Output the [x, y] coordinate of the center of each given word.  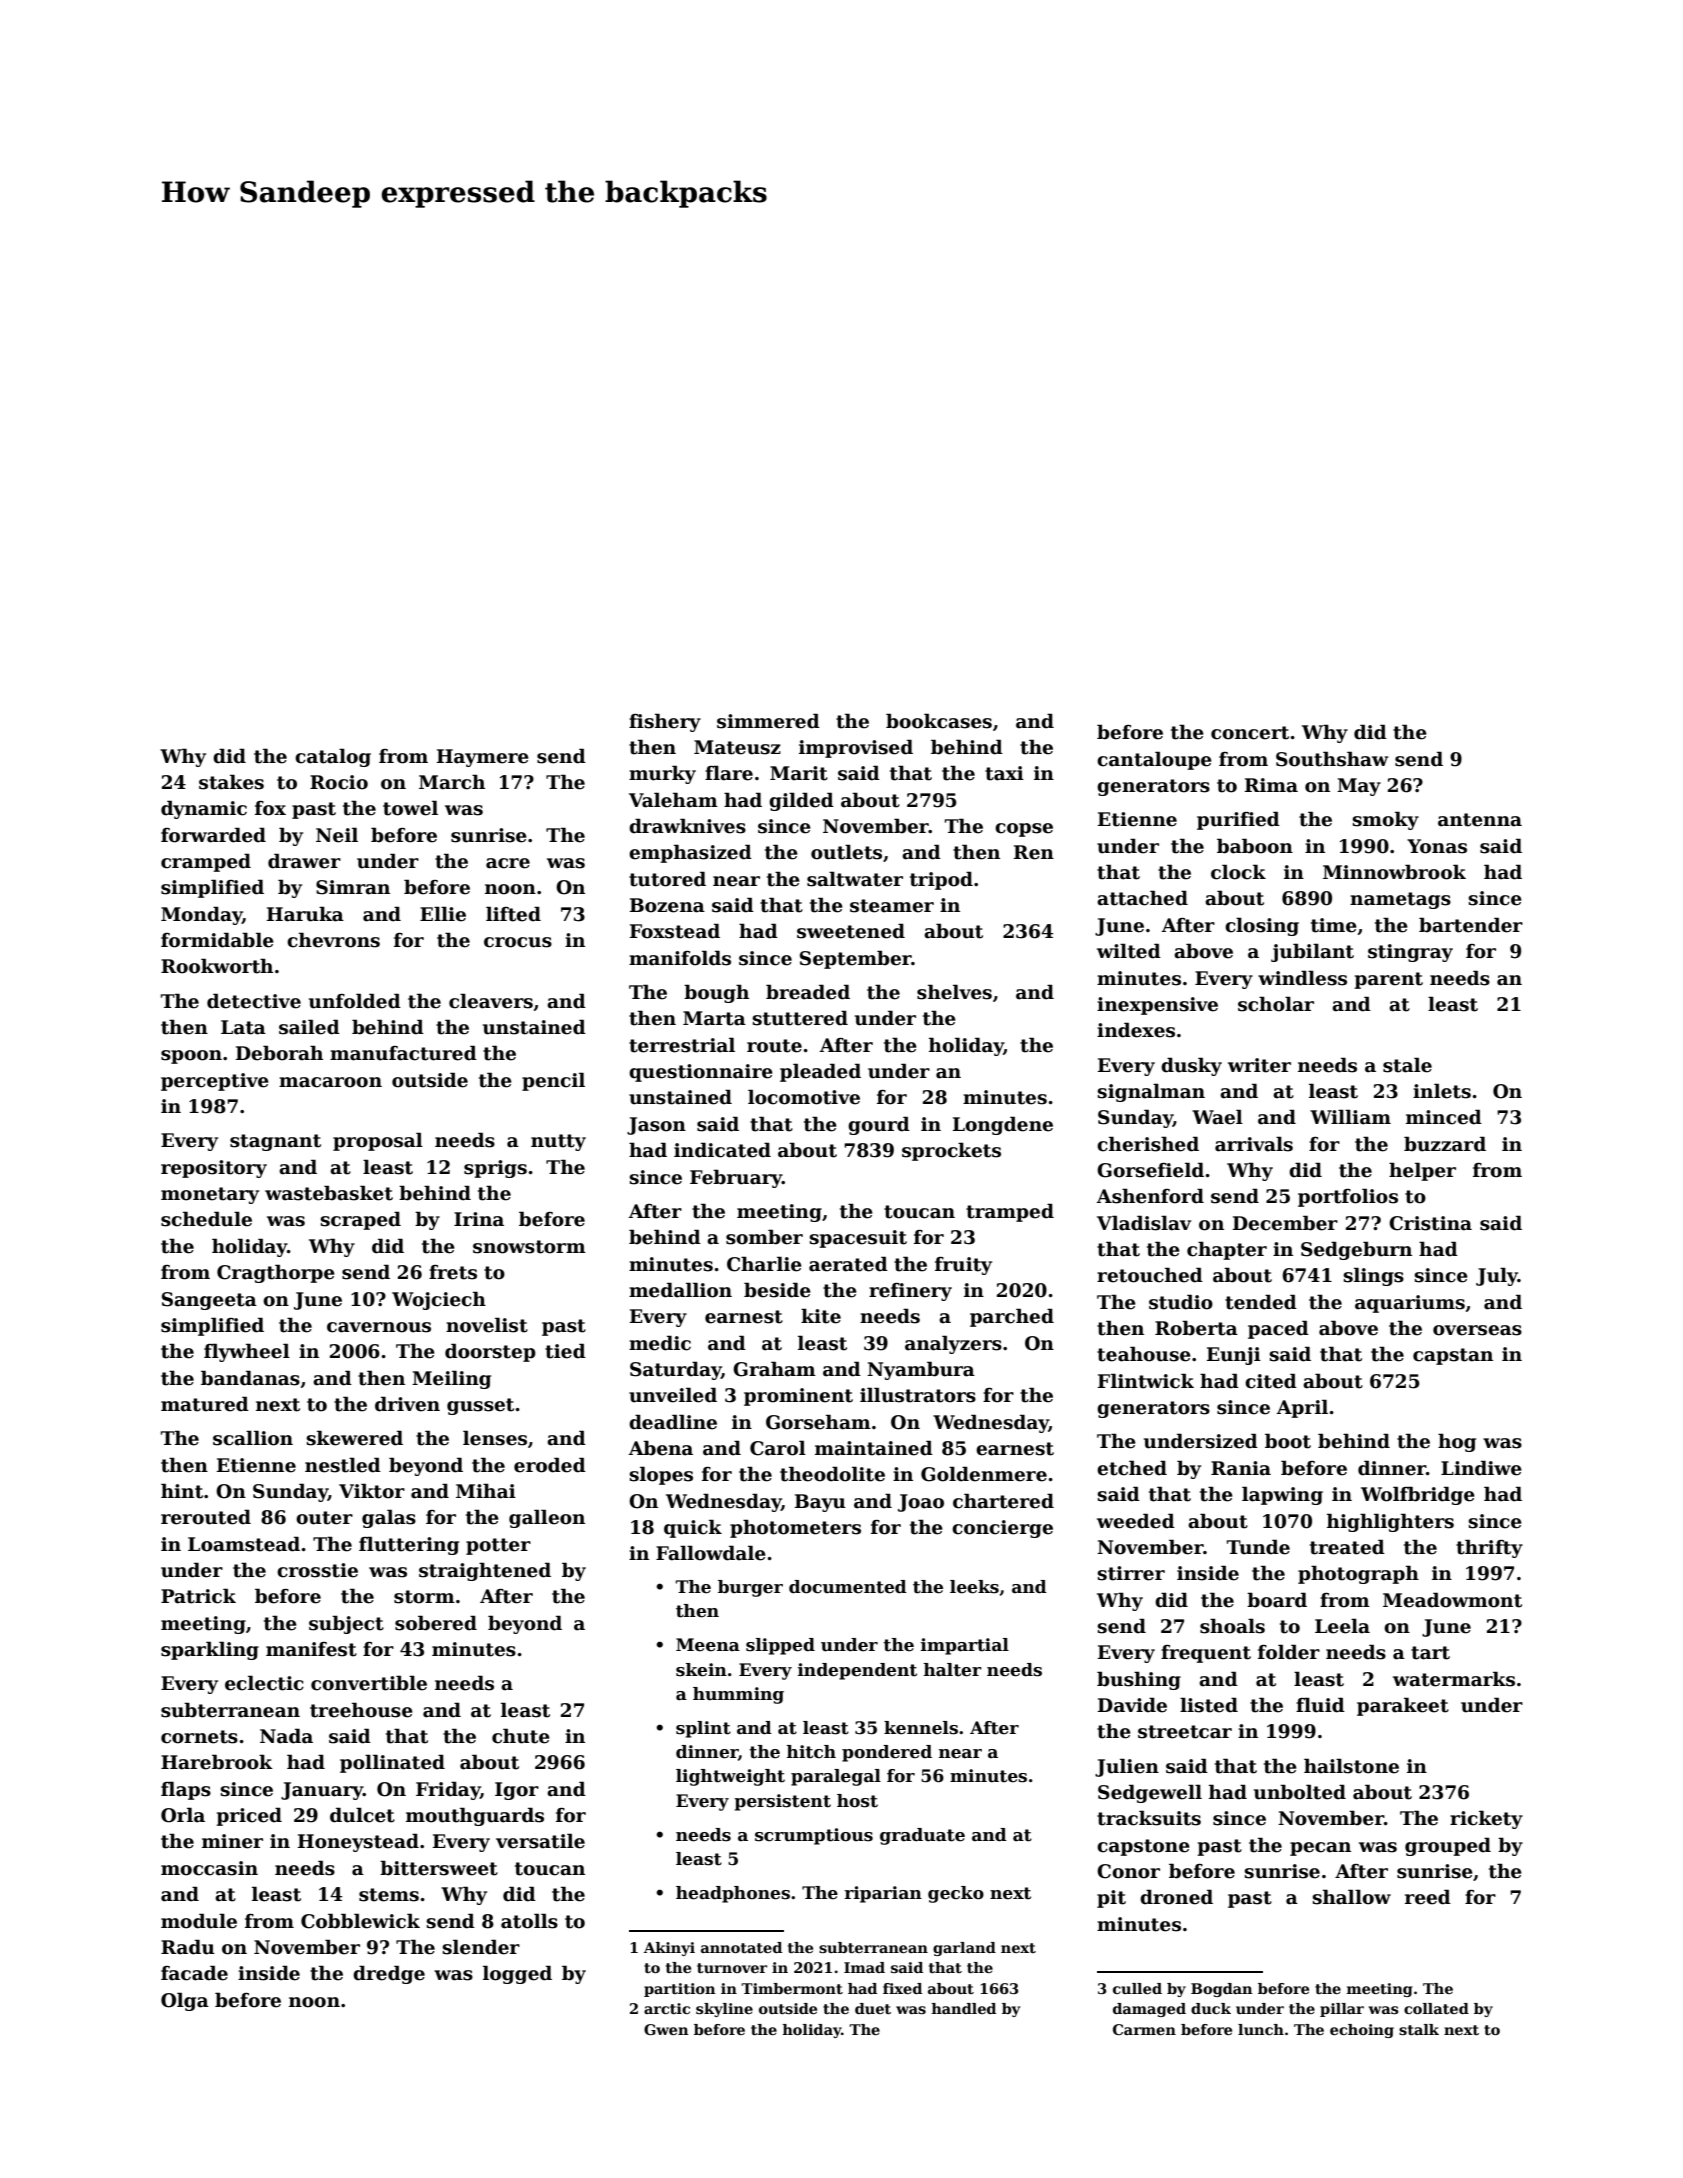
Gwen [666, 2029]
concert [1250, 733]
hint [182, 1491]
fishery [665, 722]
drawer [304, 861]
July [1497, 1276]
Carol [778, 1448]
